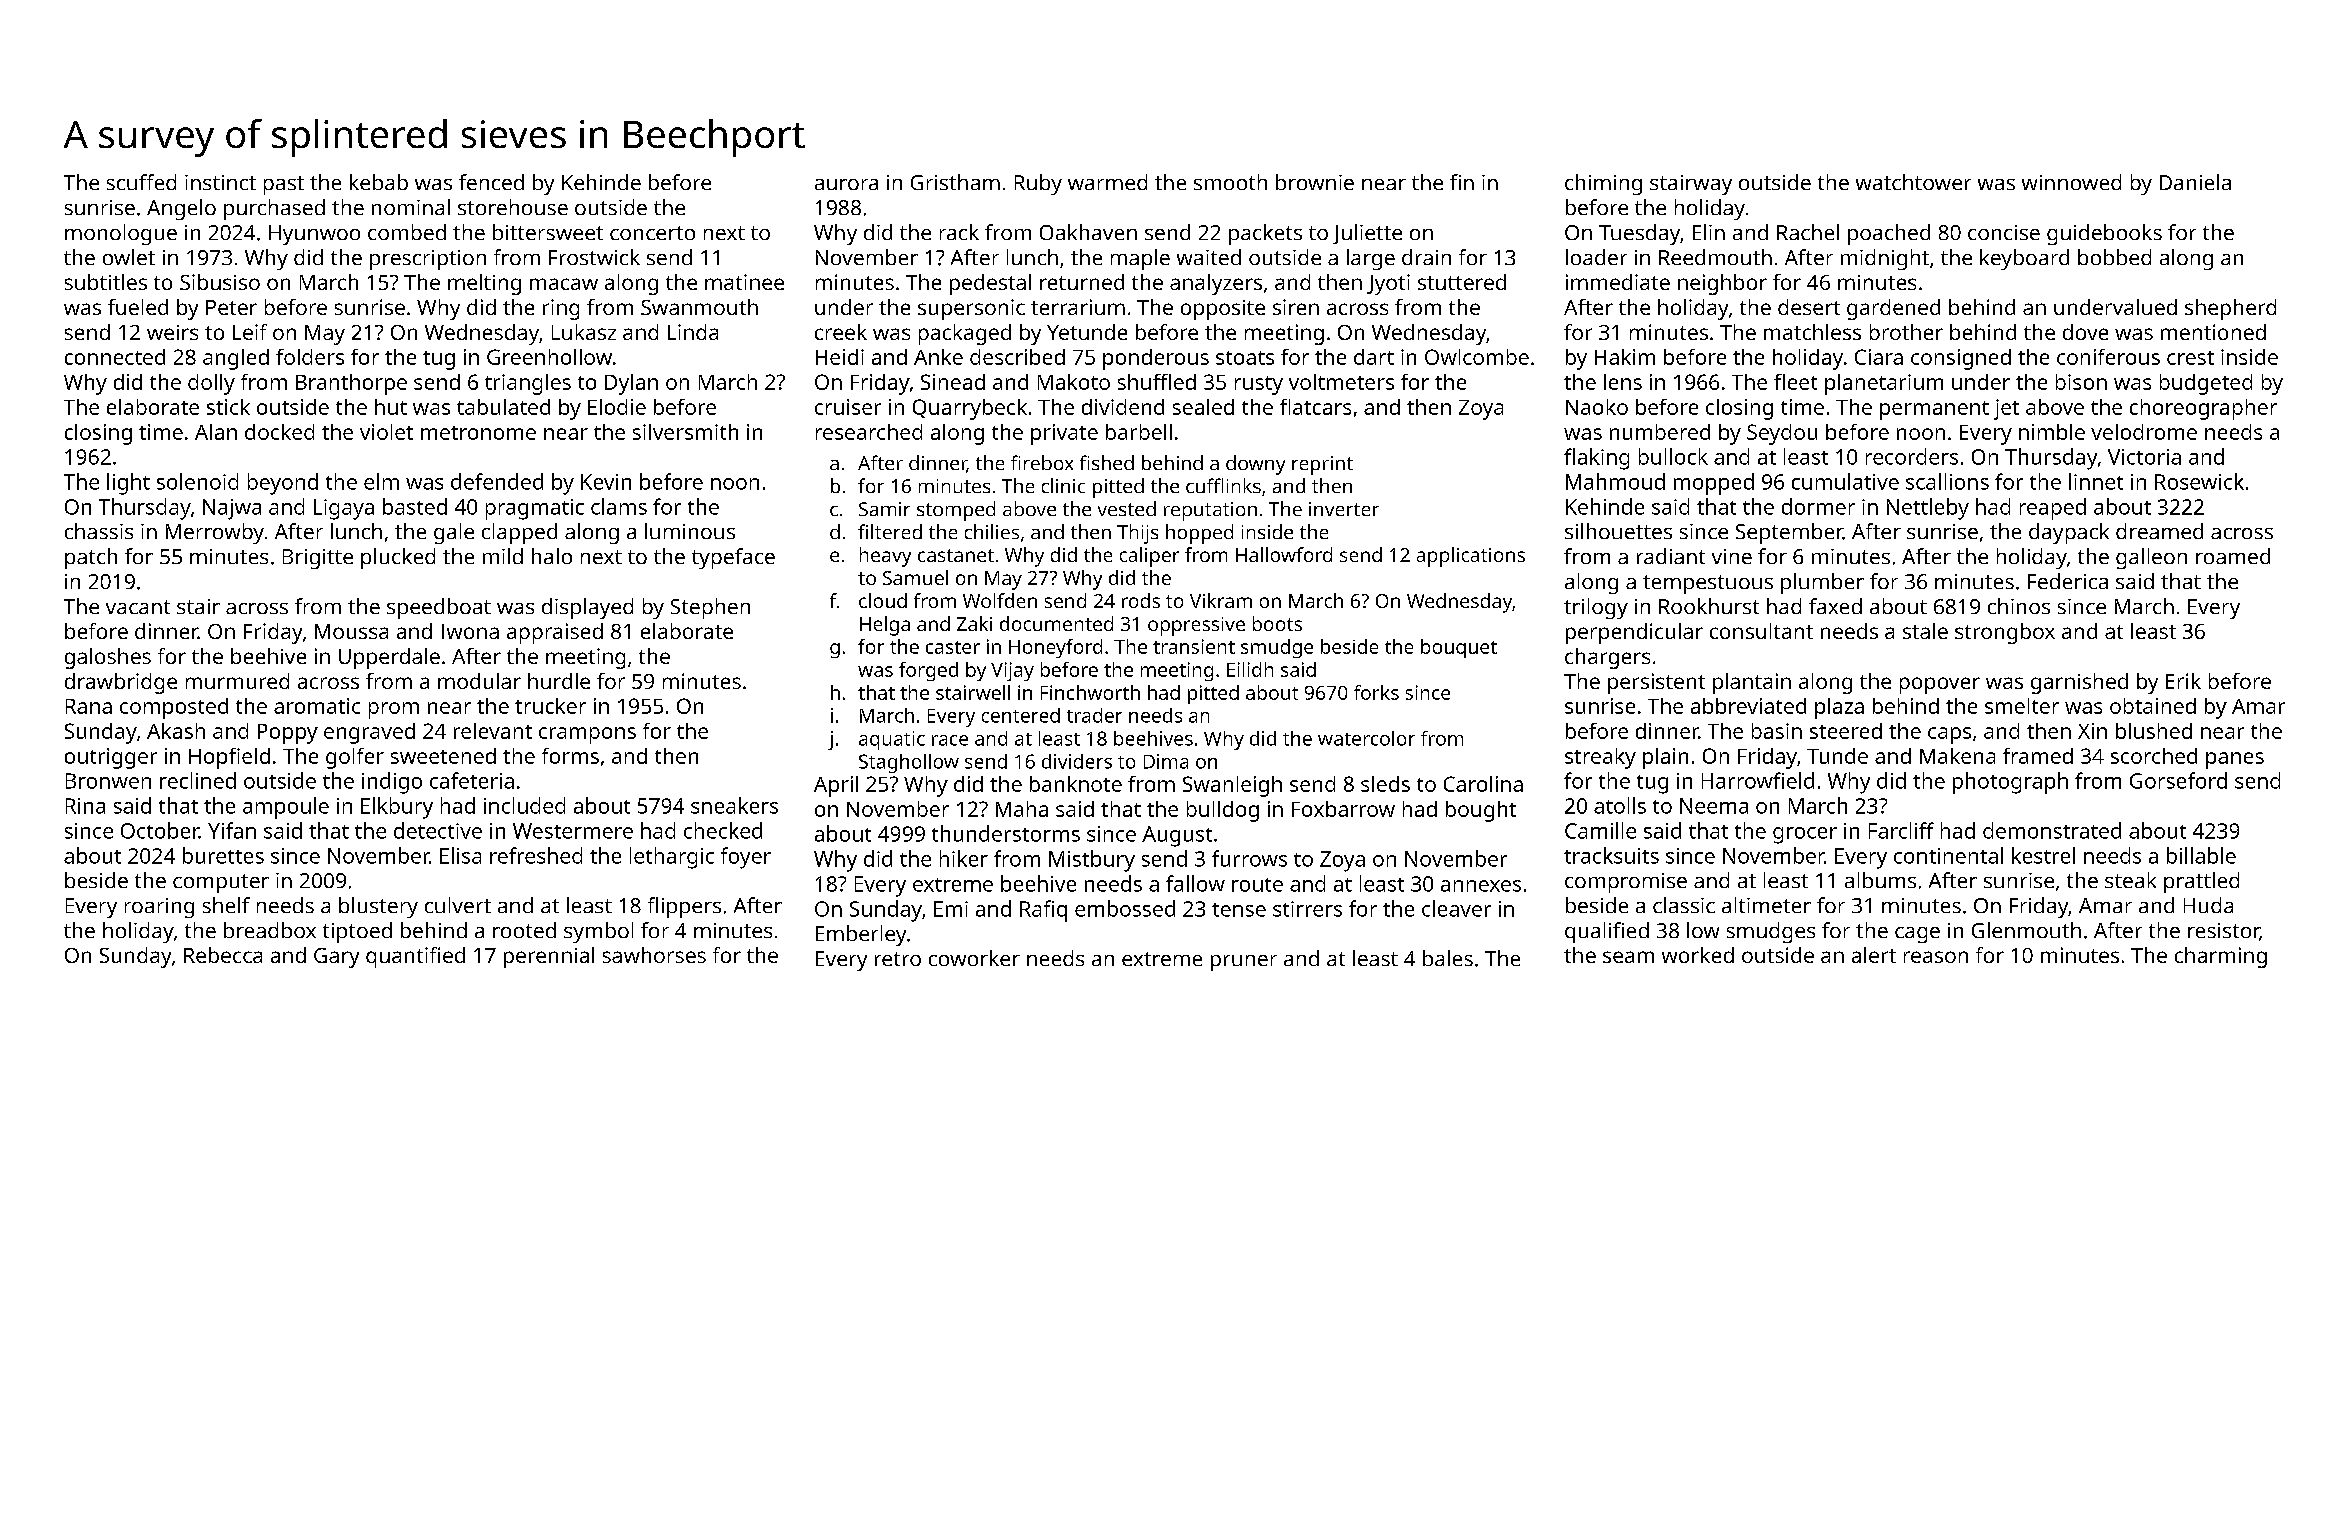  Describe the element at coordinates (1625, 357) in the screenshot. I see `Hakim` at that location.
